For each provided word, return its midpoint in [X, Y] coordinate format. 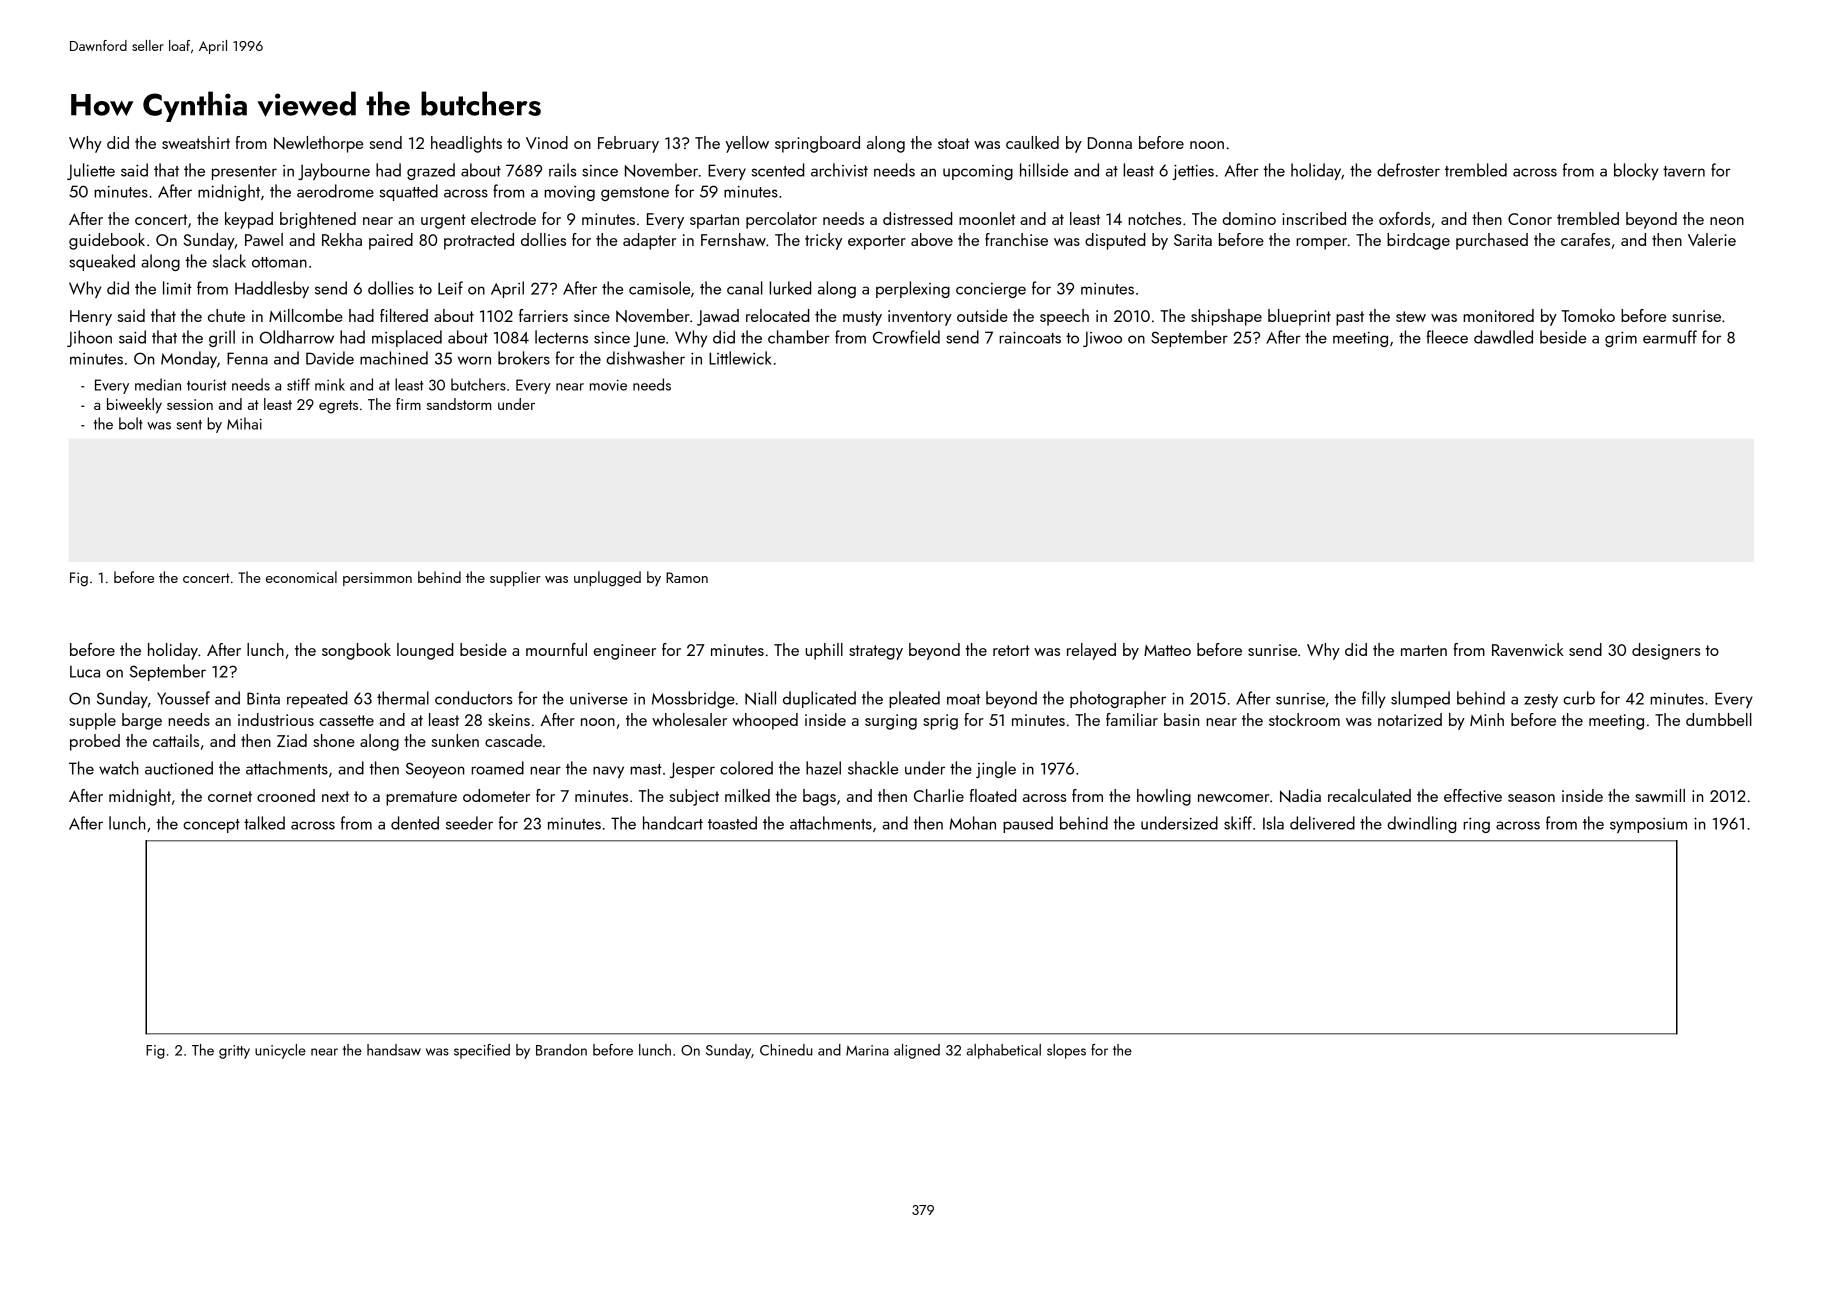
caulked [1032, 142]
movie [608, 385]
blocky [1636, 171]
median [158, 384]
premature [421, 798]
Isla [1273, 823]
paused [1028, 824]
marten [1424, 650]
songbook [356, 651]
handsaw [394, 1050]
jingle [996, 769]
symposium [1648, 825]
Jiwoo [1102, 339]
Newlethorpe [318, 144]
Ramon [687, 577]
